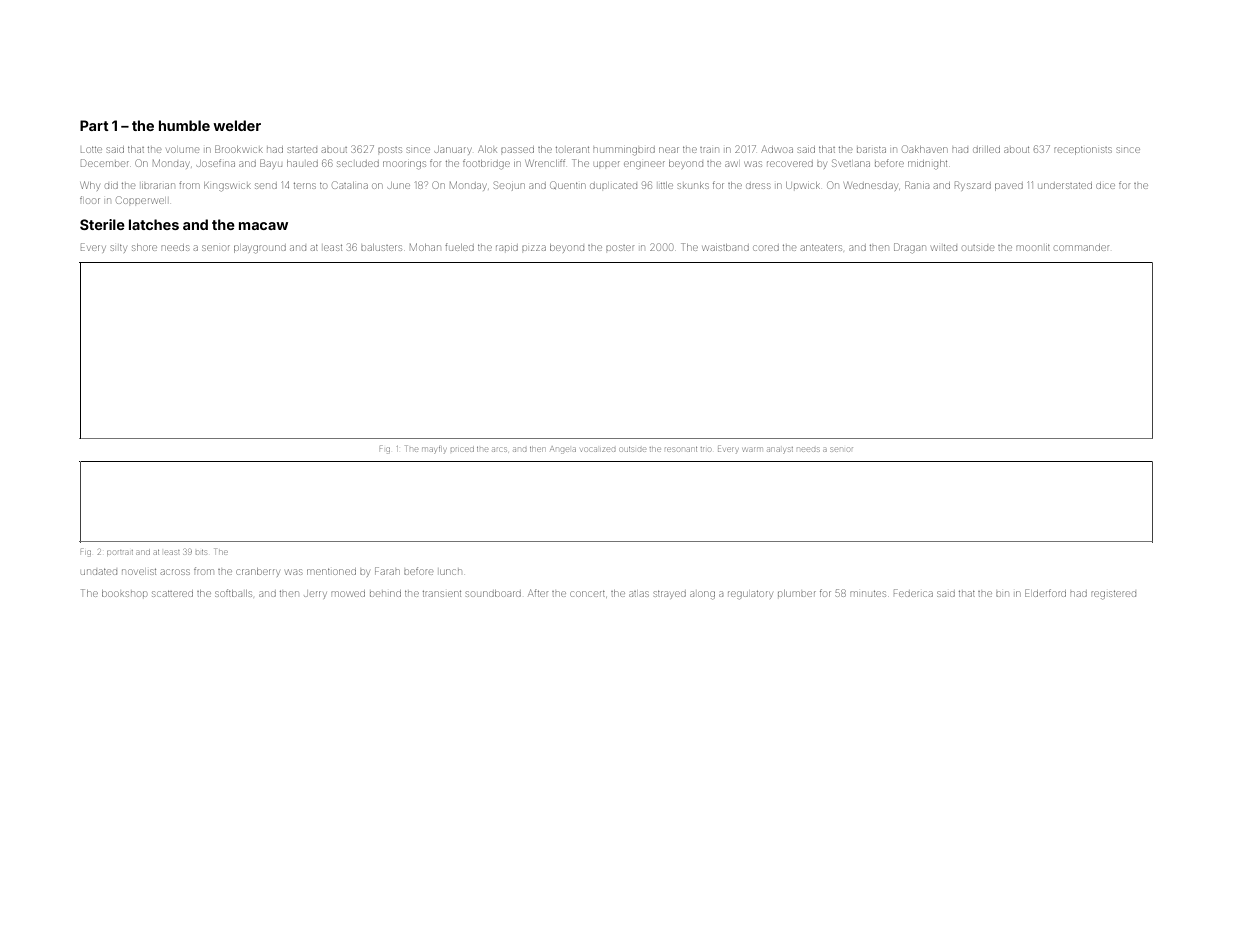  Describe the element at coordinates (681, 449) in the document. I see `resonant` at that location.
